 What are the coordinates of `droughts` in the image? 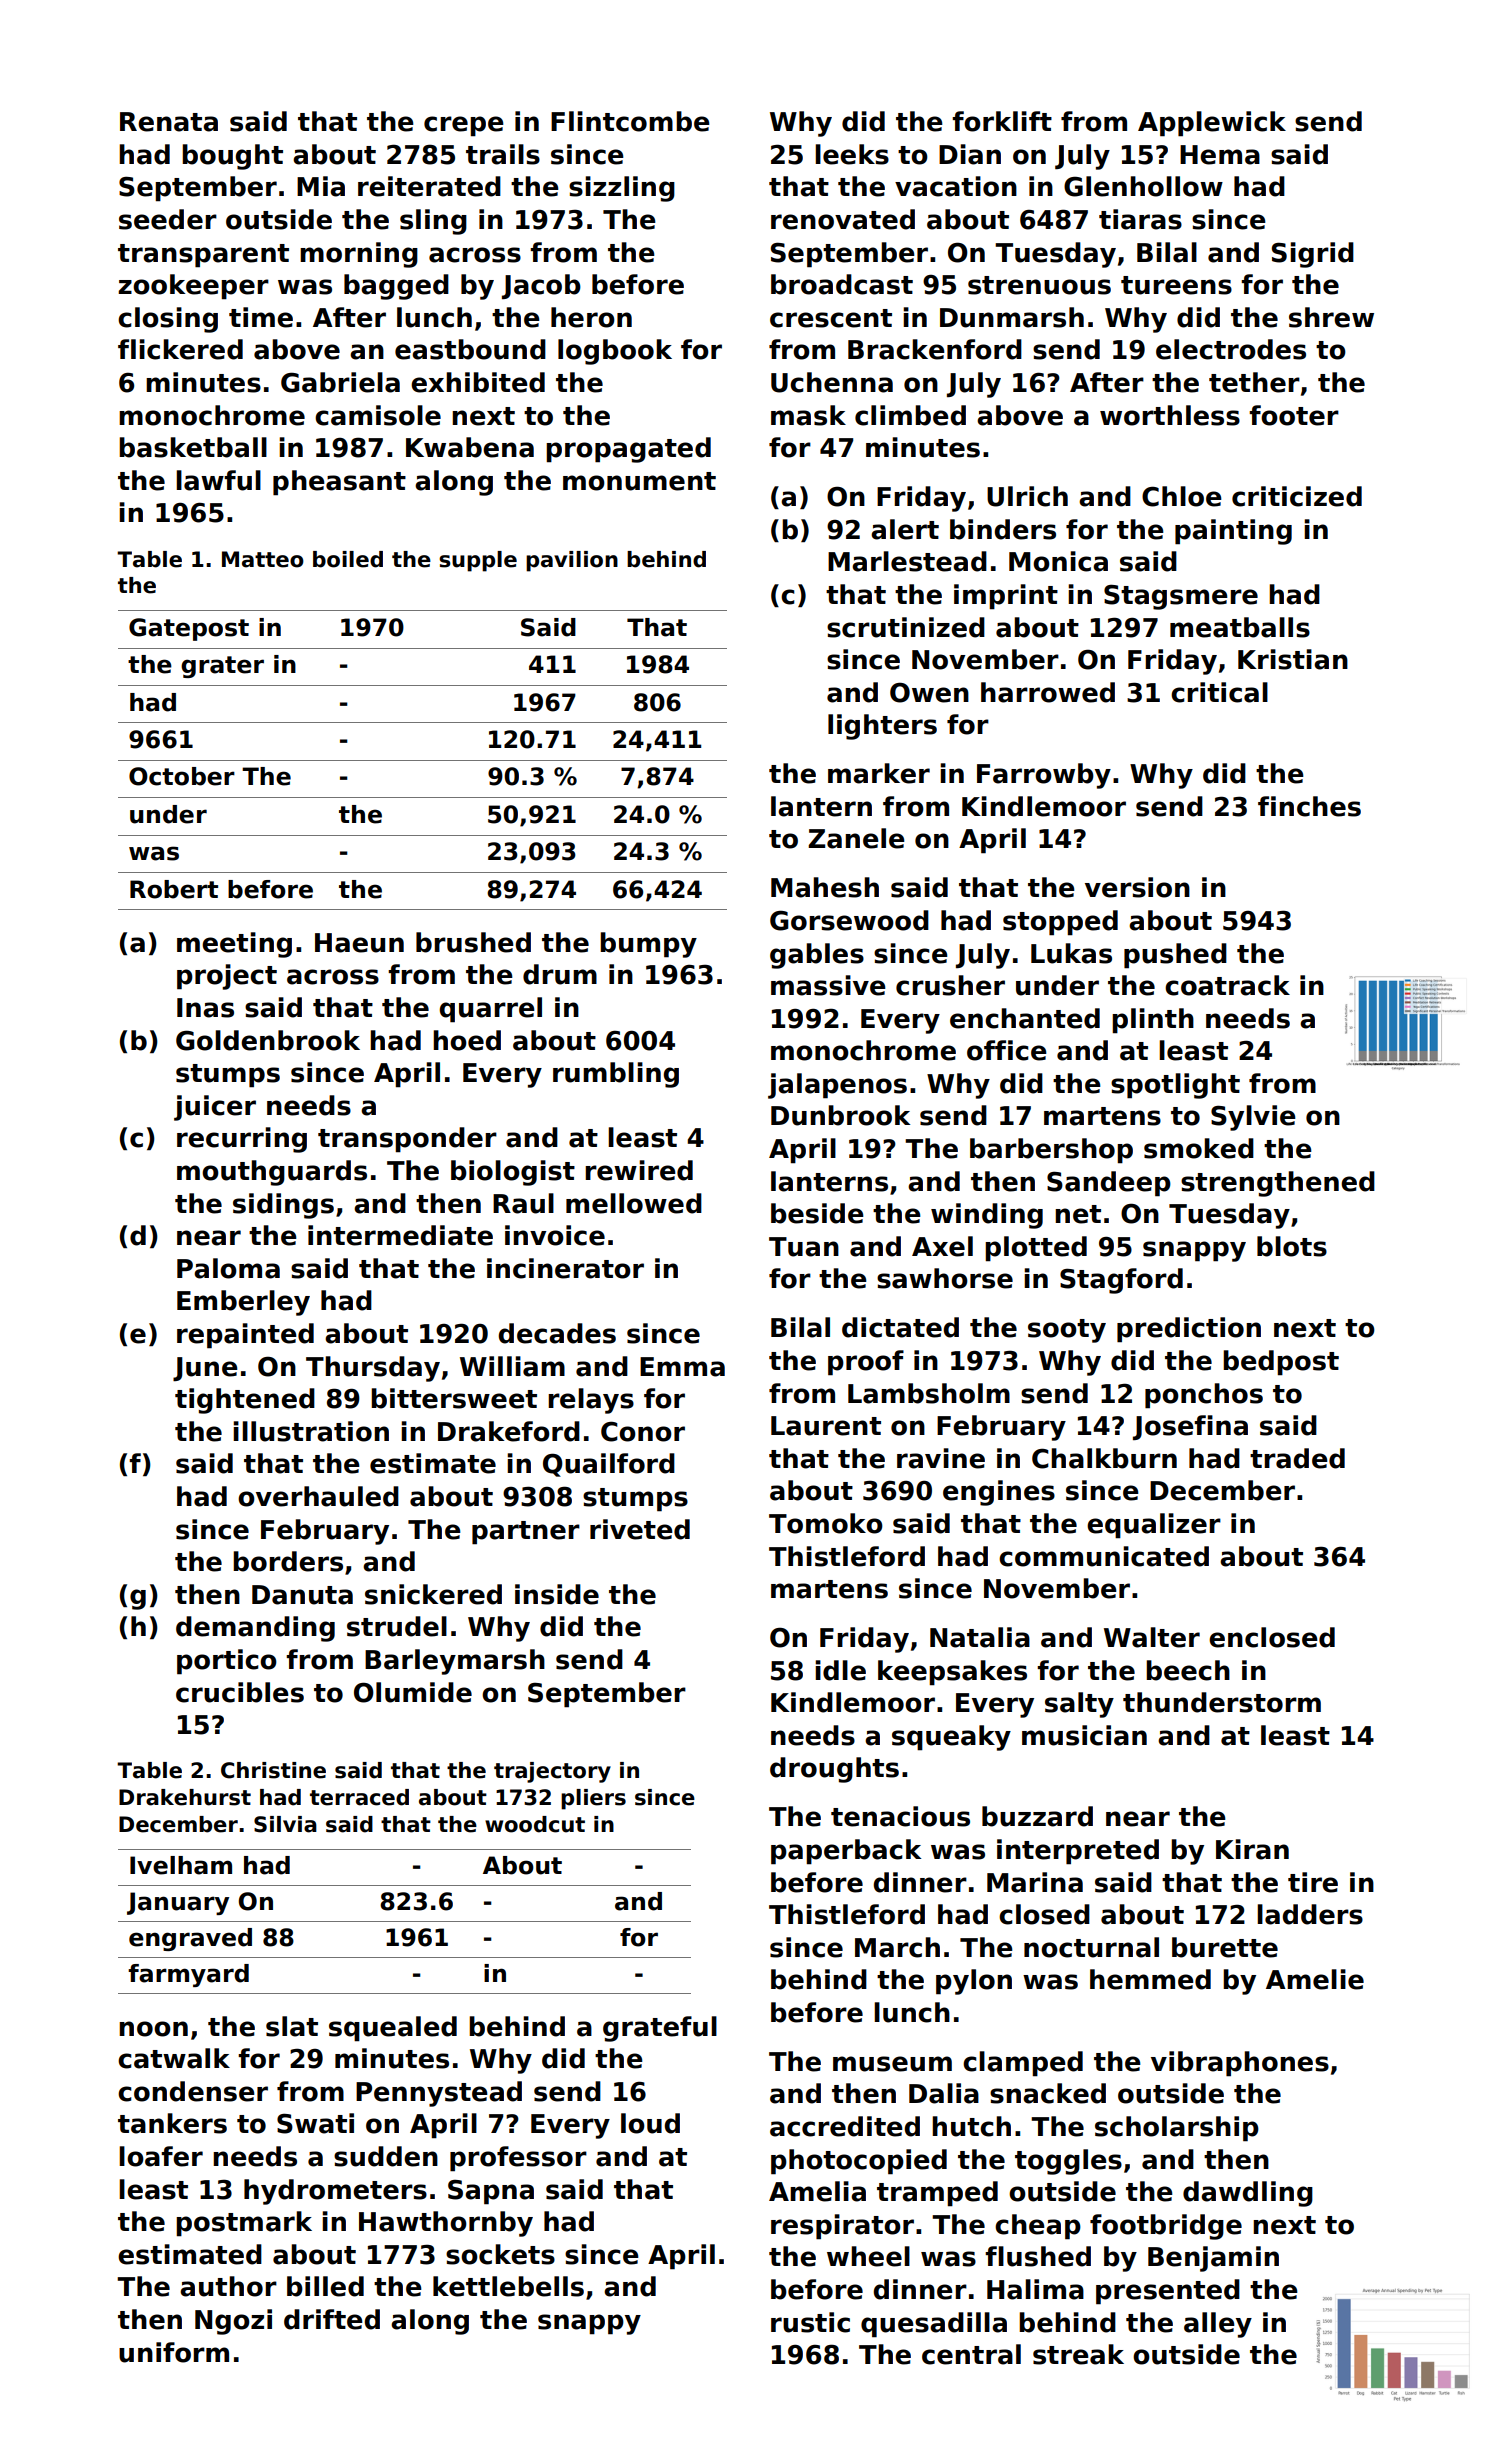 It's located at (834, 1770).
